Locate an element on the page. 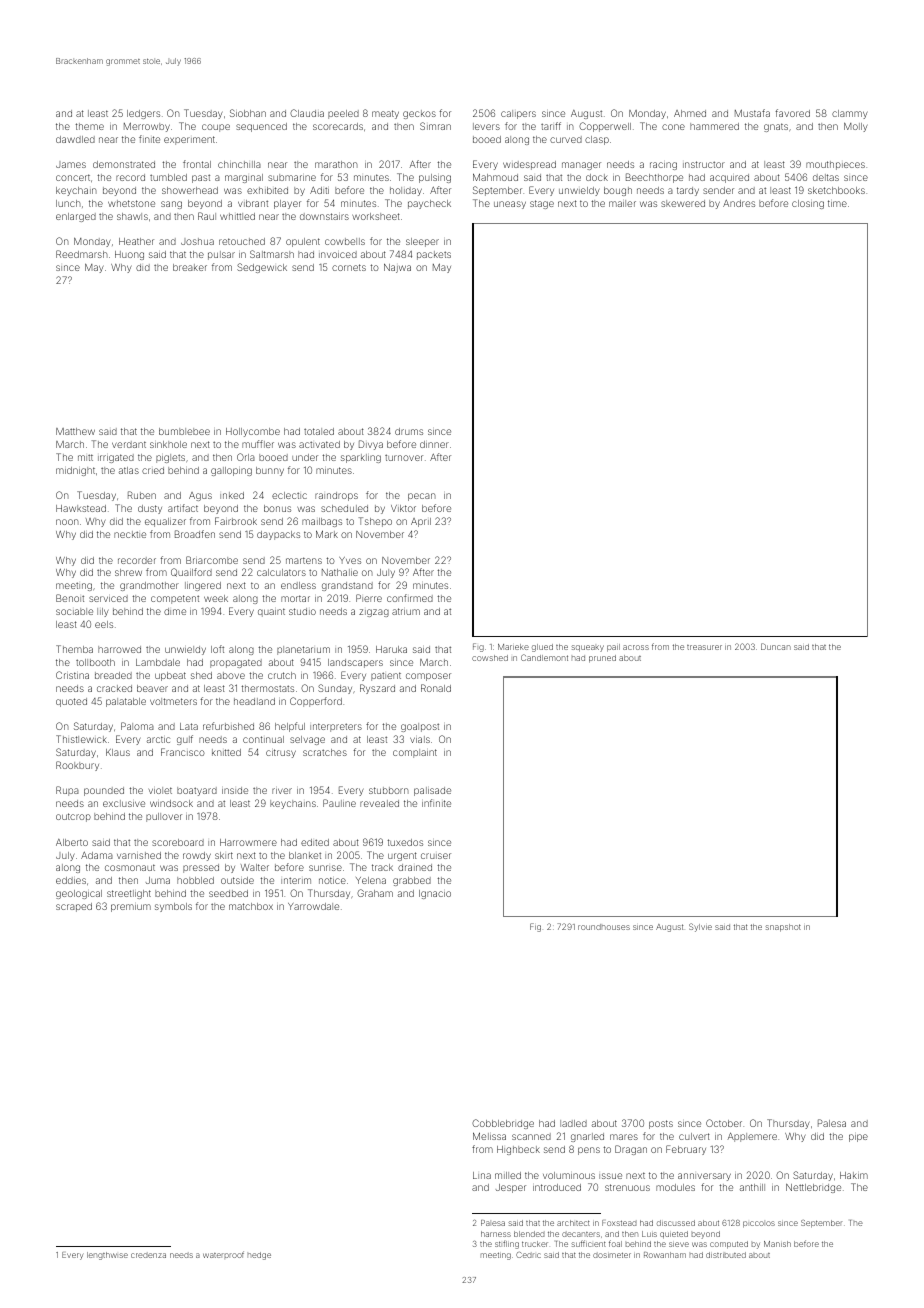 The width and height of the page is (924, 1308). Najwa is located at coordinates (397, 268).
